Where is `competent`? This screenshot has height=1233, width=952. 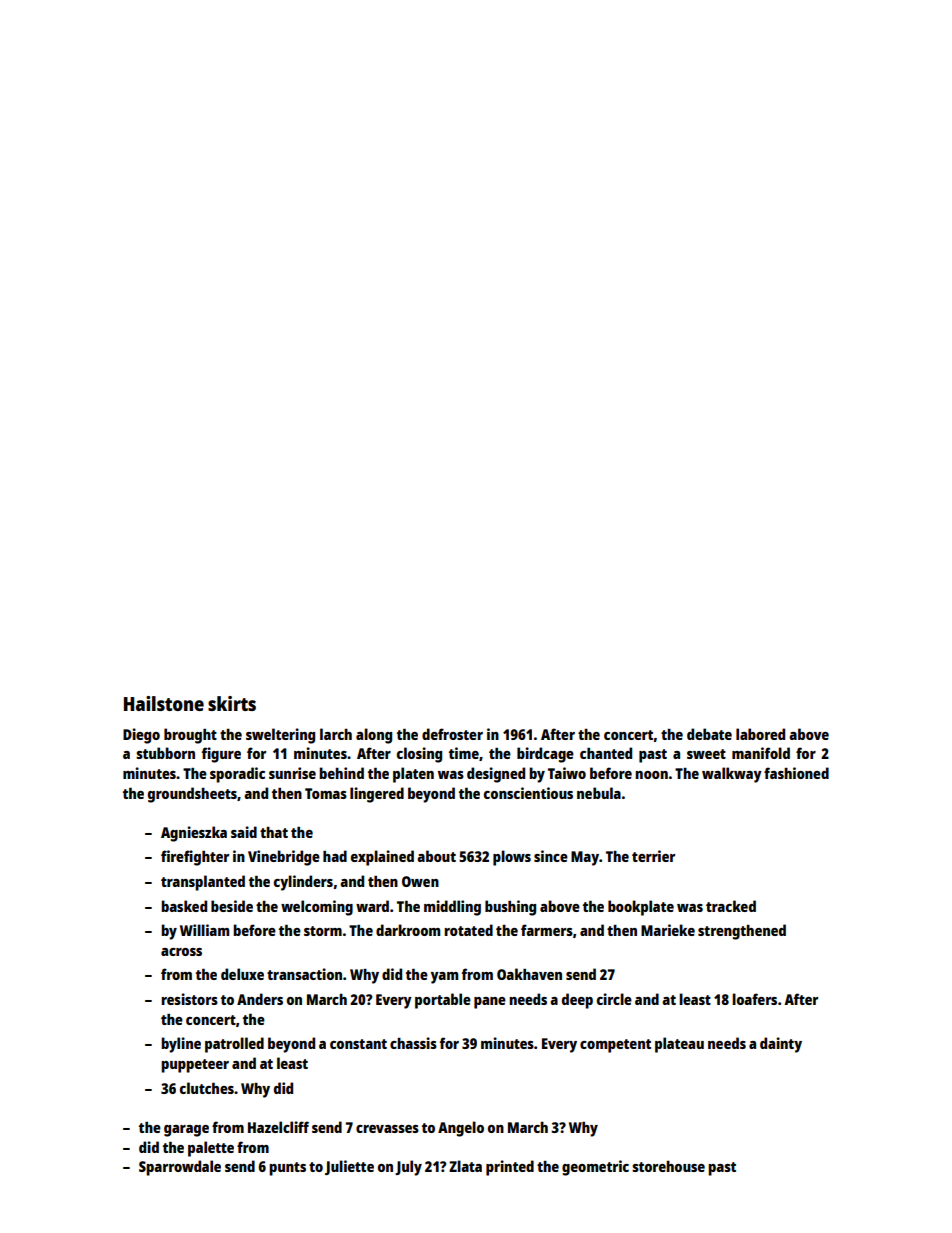 competent is located at coordinates (615, 1046).
